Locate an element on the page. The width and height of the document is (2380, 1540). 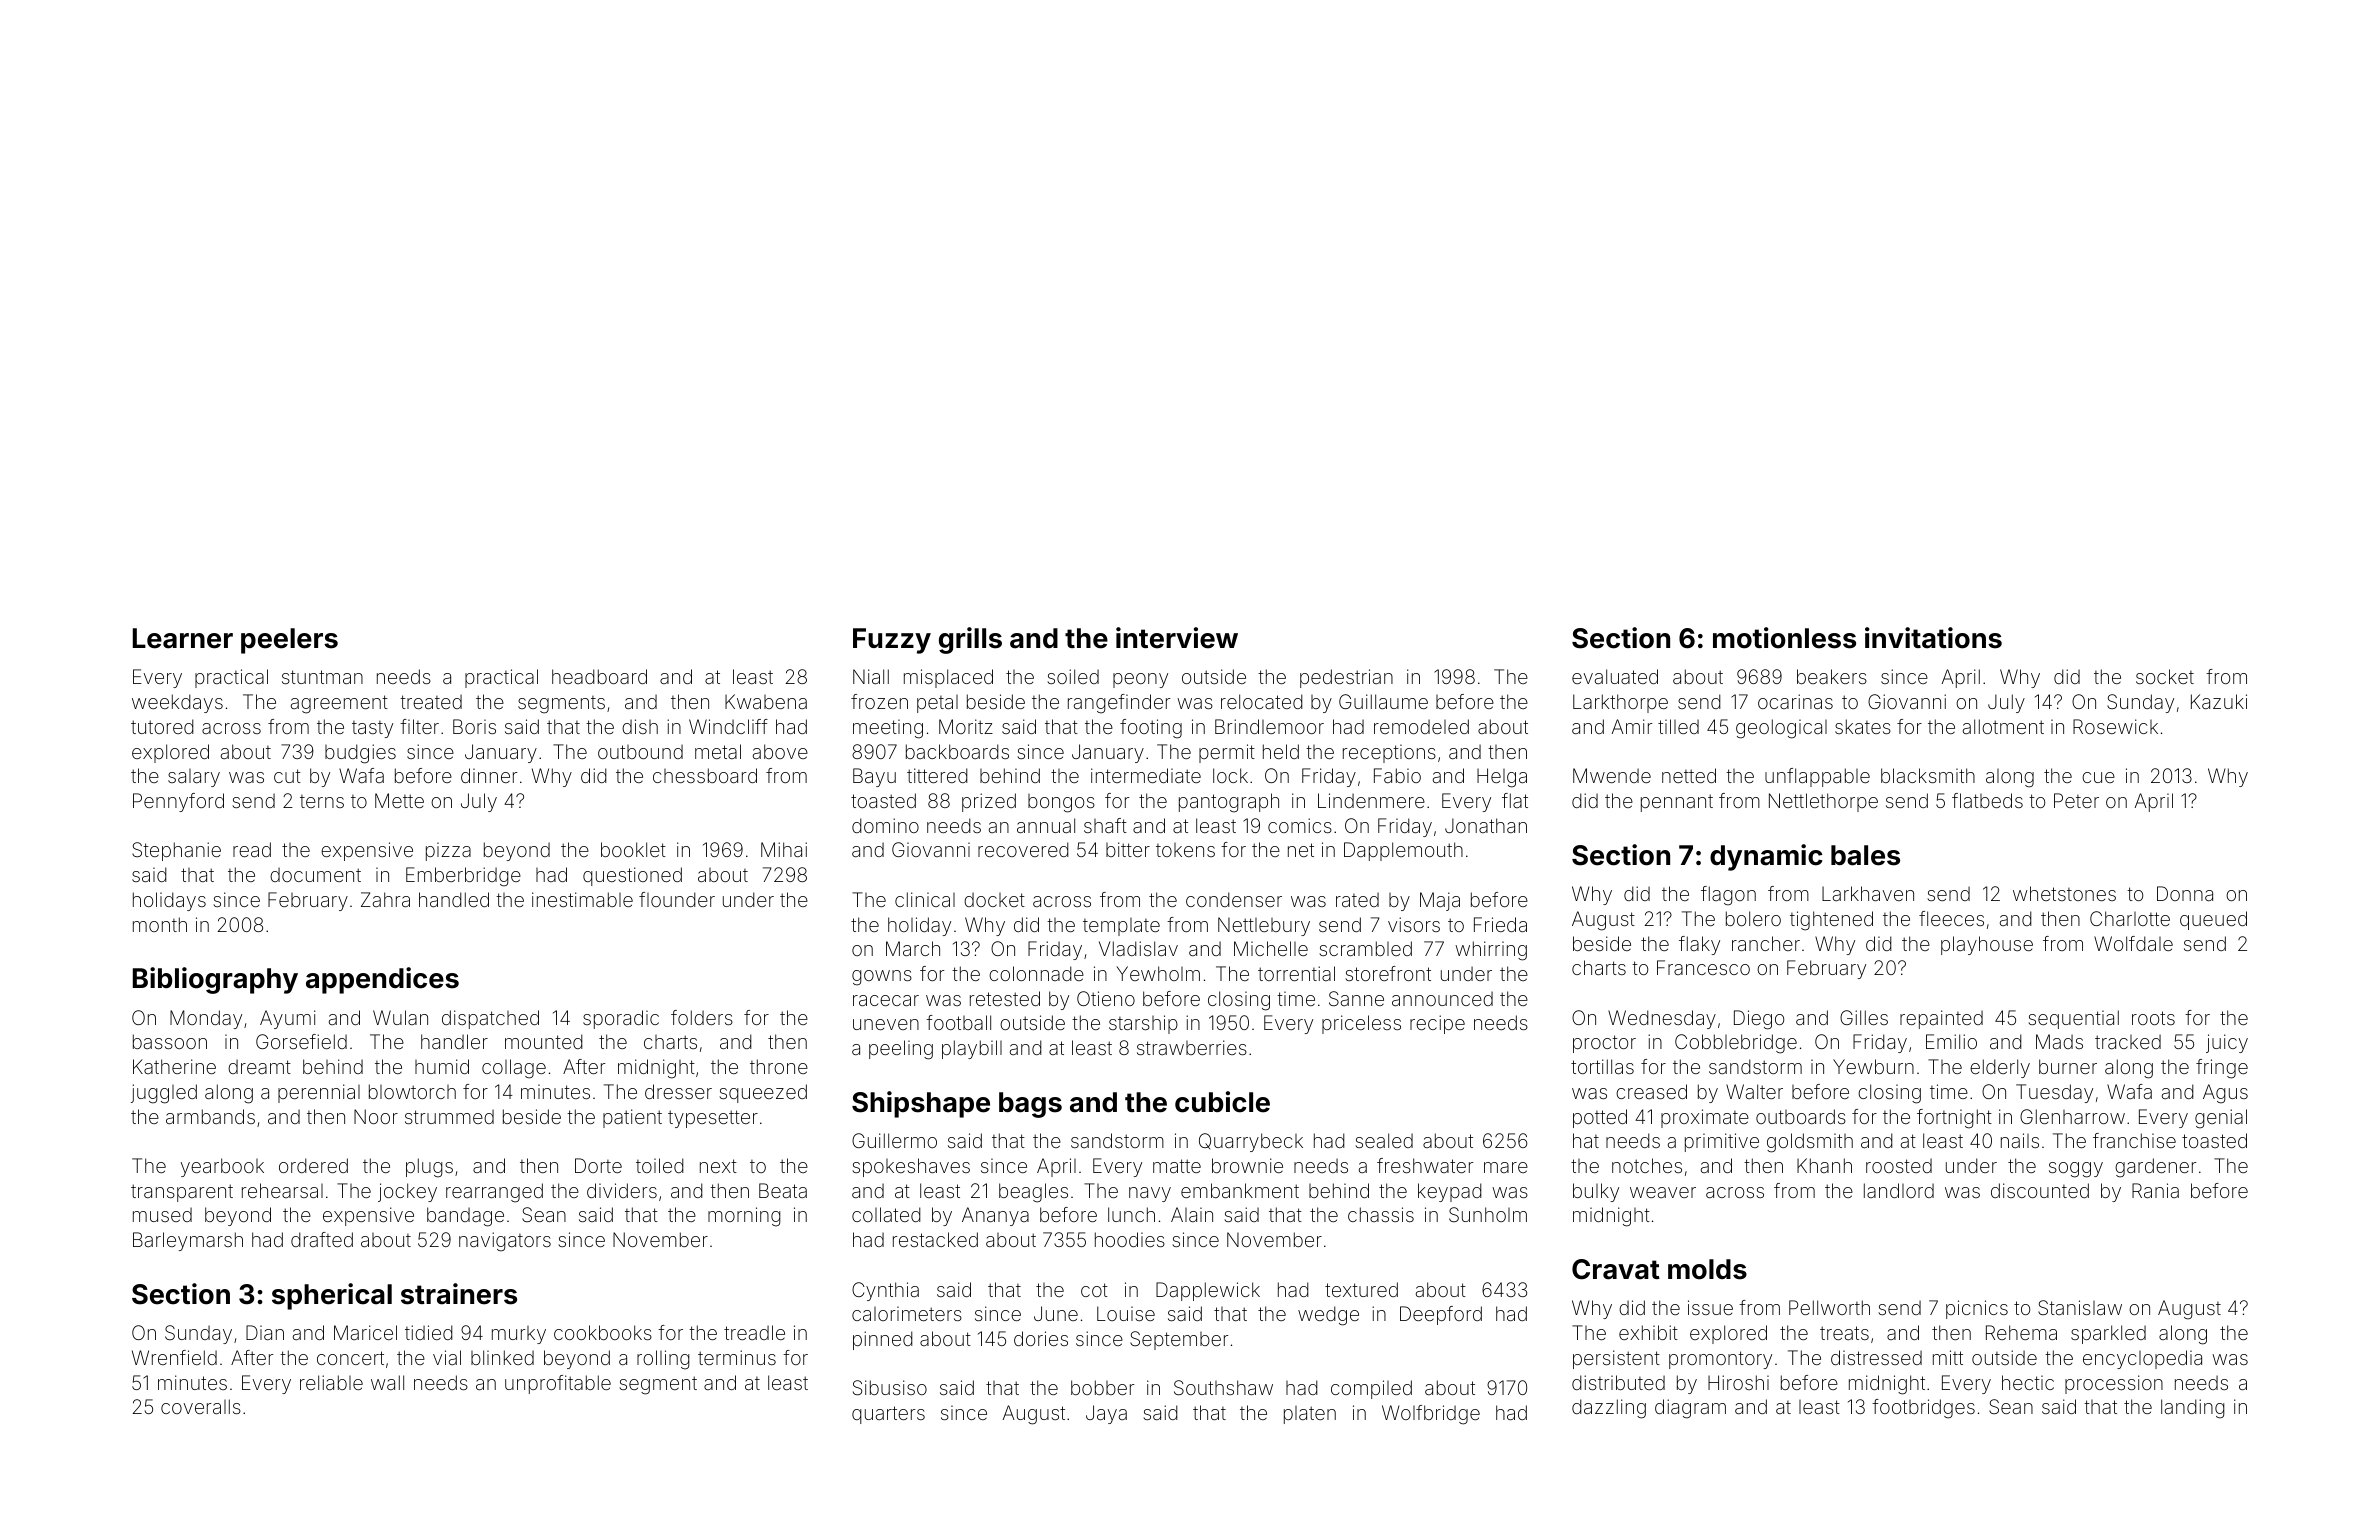
cookbooks is located at coordinates (603, 1332).
